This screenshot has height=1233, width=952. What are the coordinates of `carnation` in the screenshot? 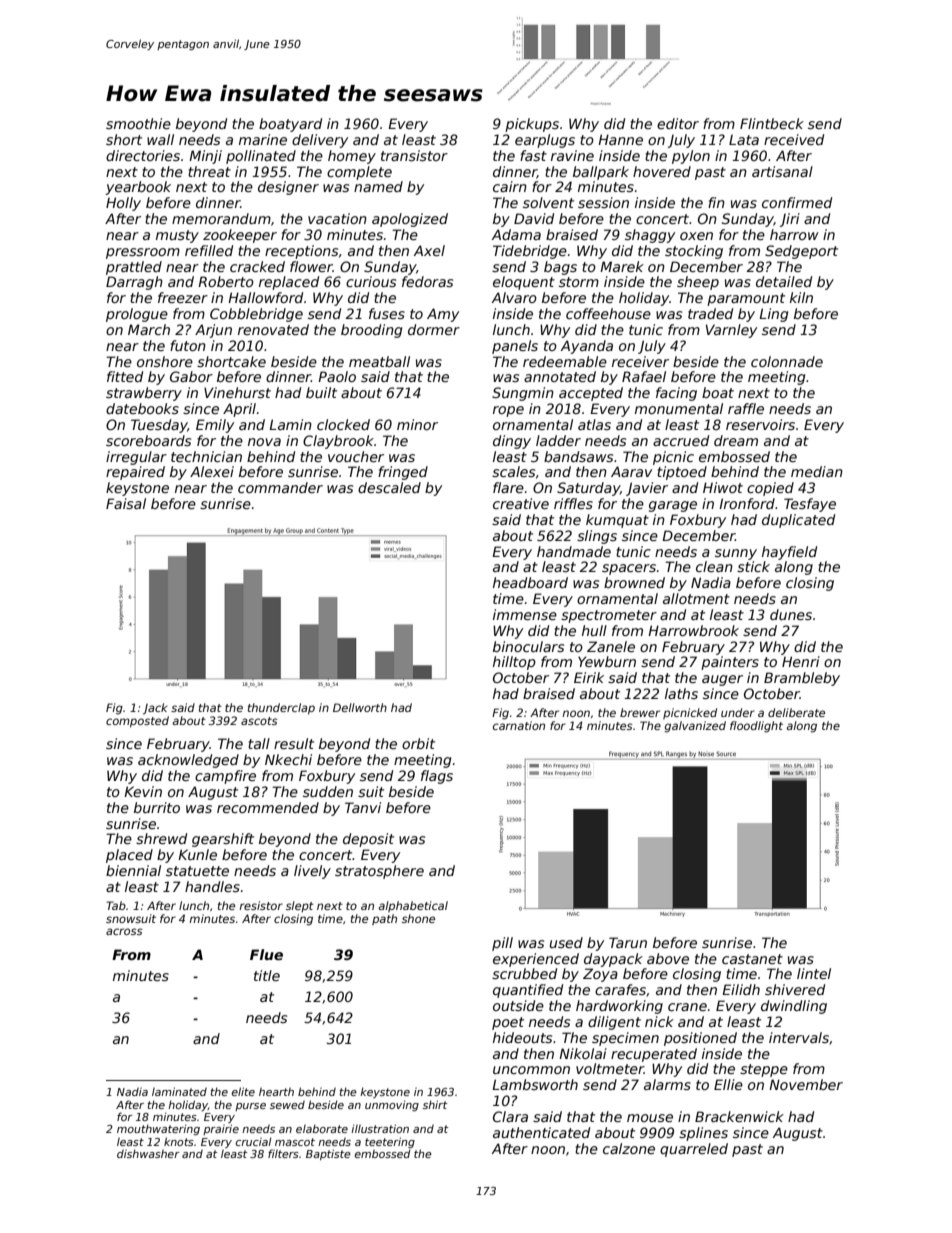 It's located at (519, 725).
